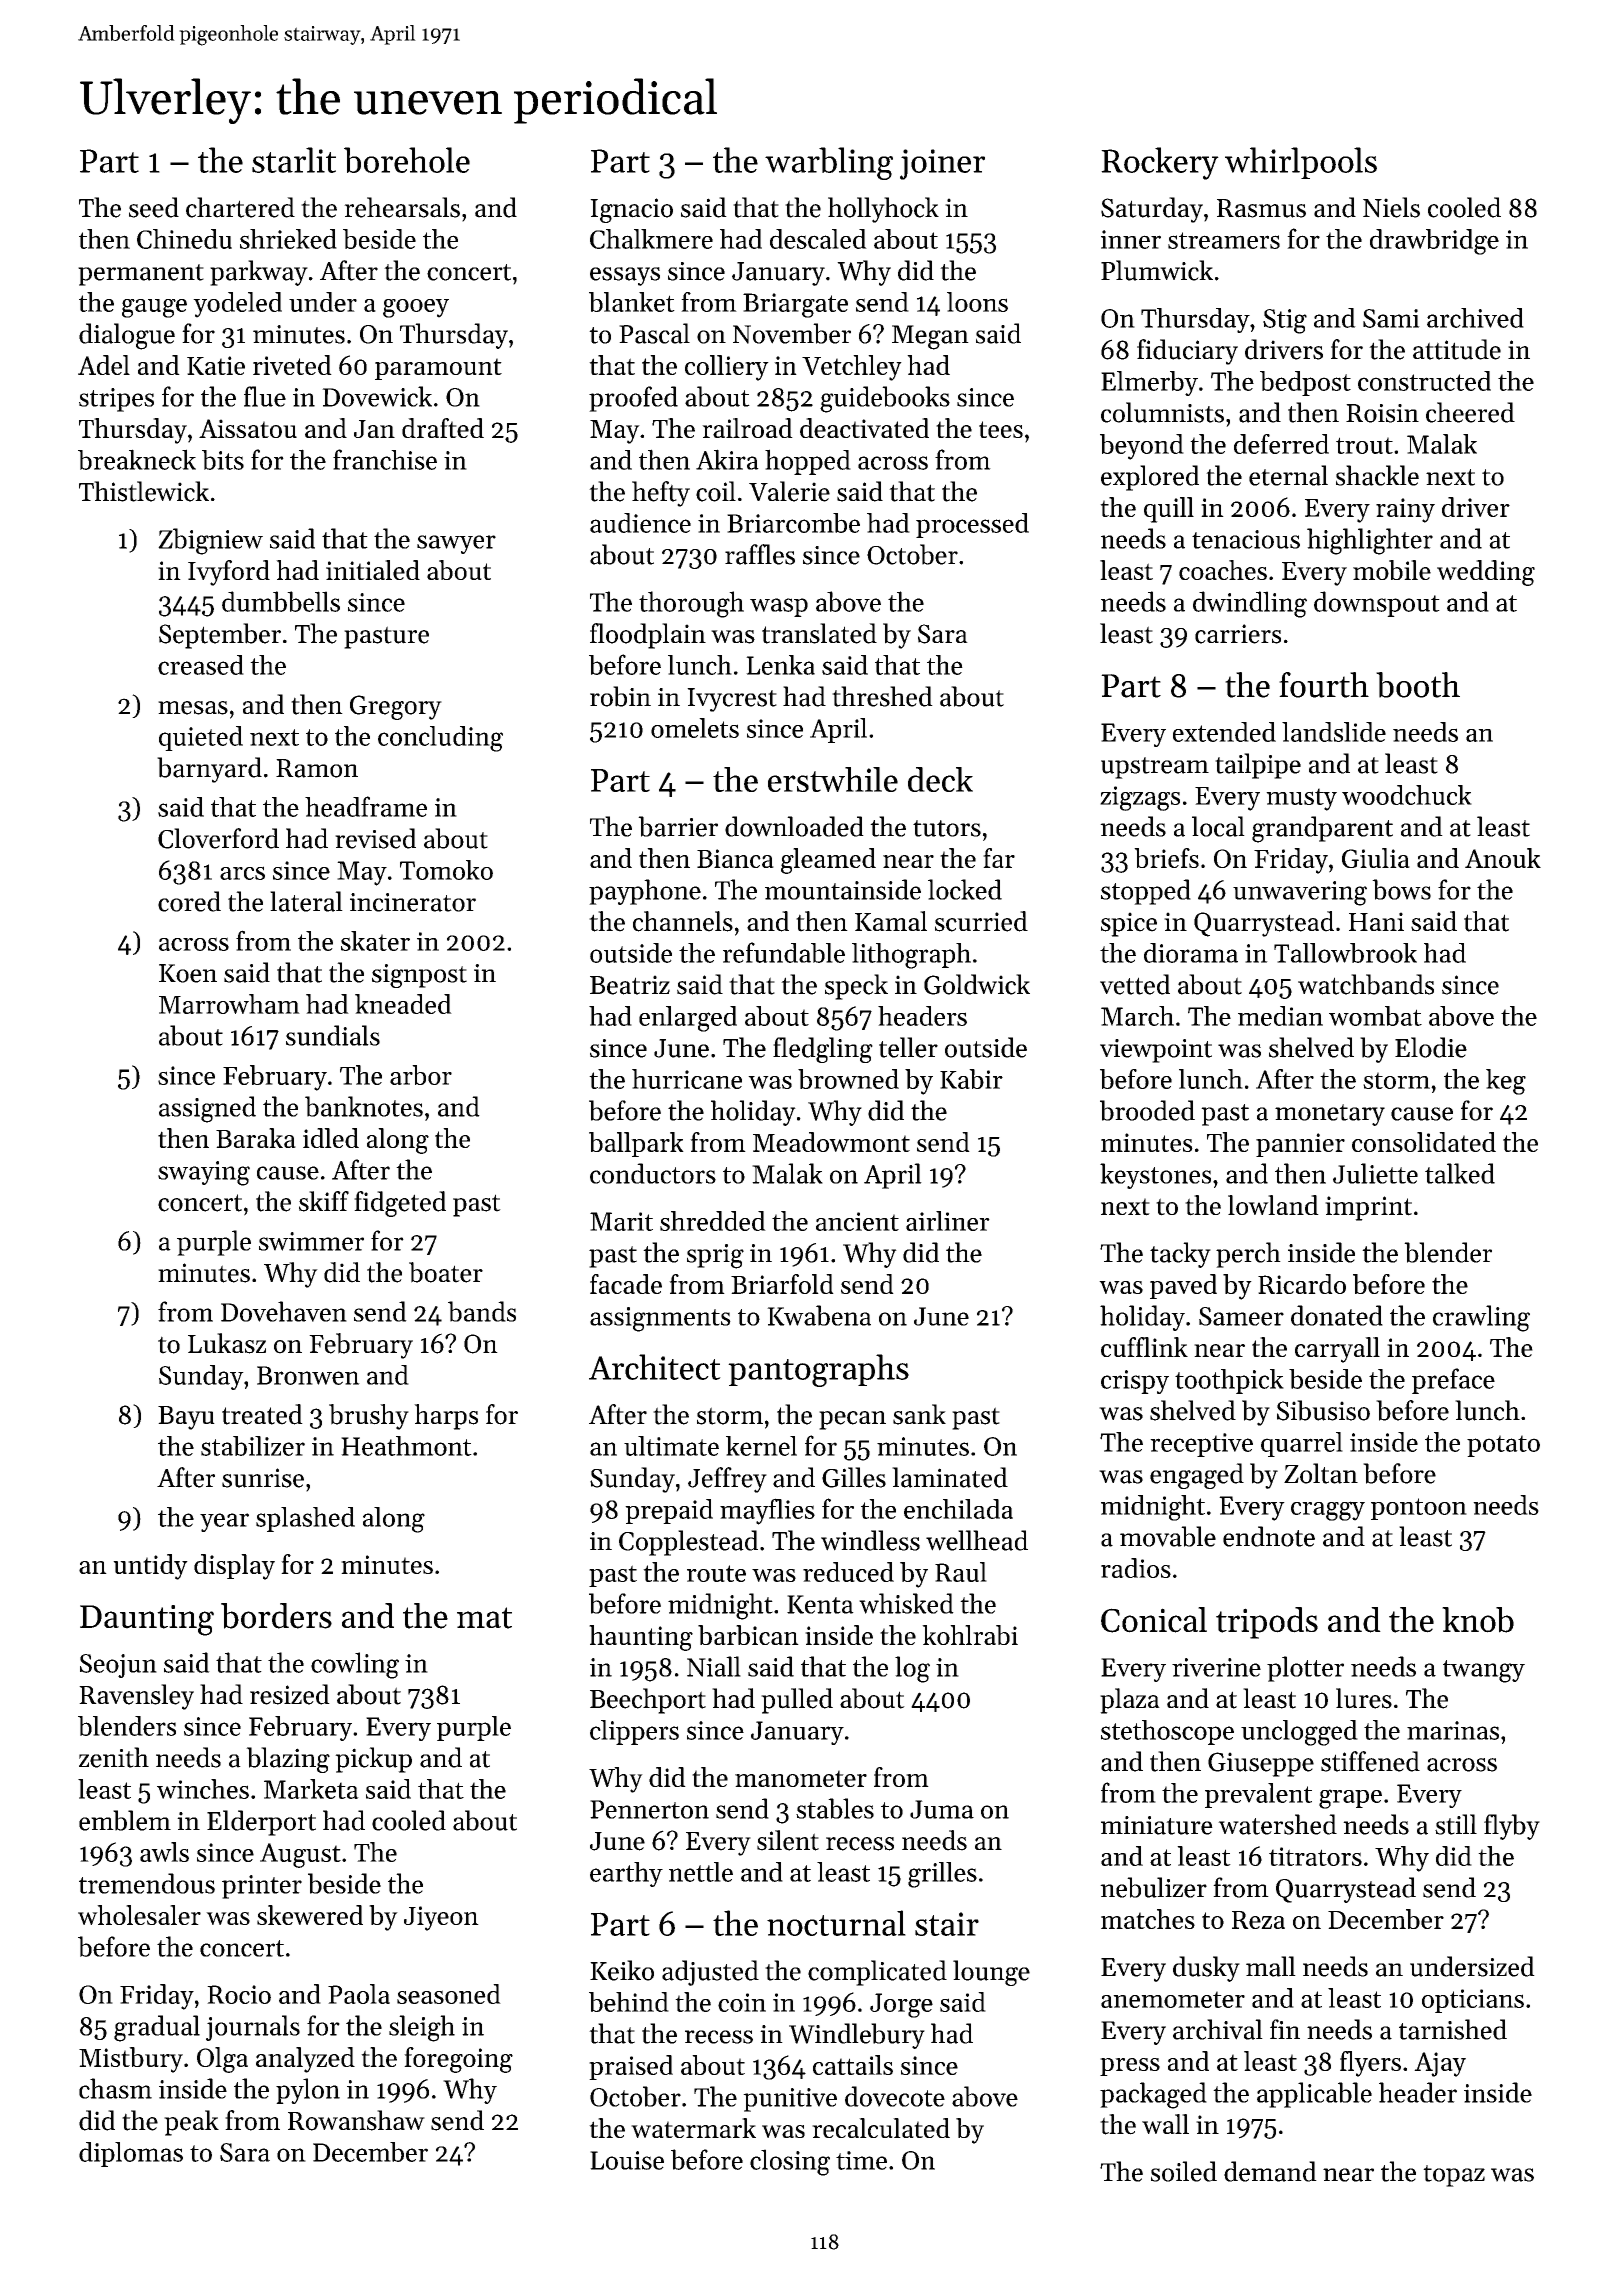 The width and height of the screenshot is (1620, 2292). What do you see at coordinates (790, 2162) in the screenshot?
I see `closing` at bounding box center [790, 2162].
